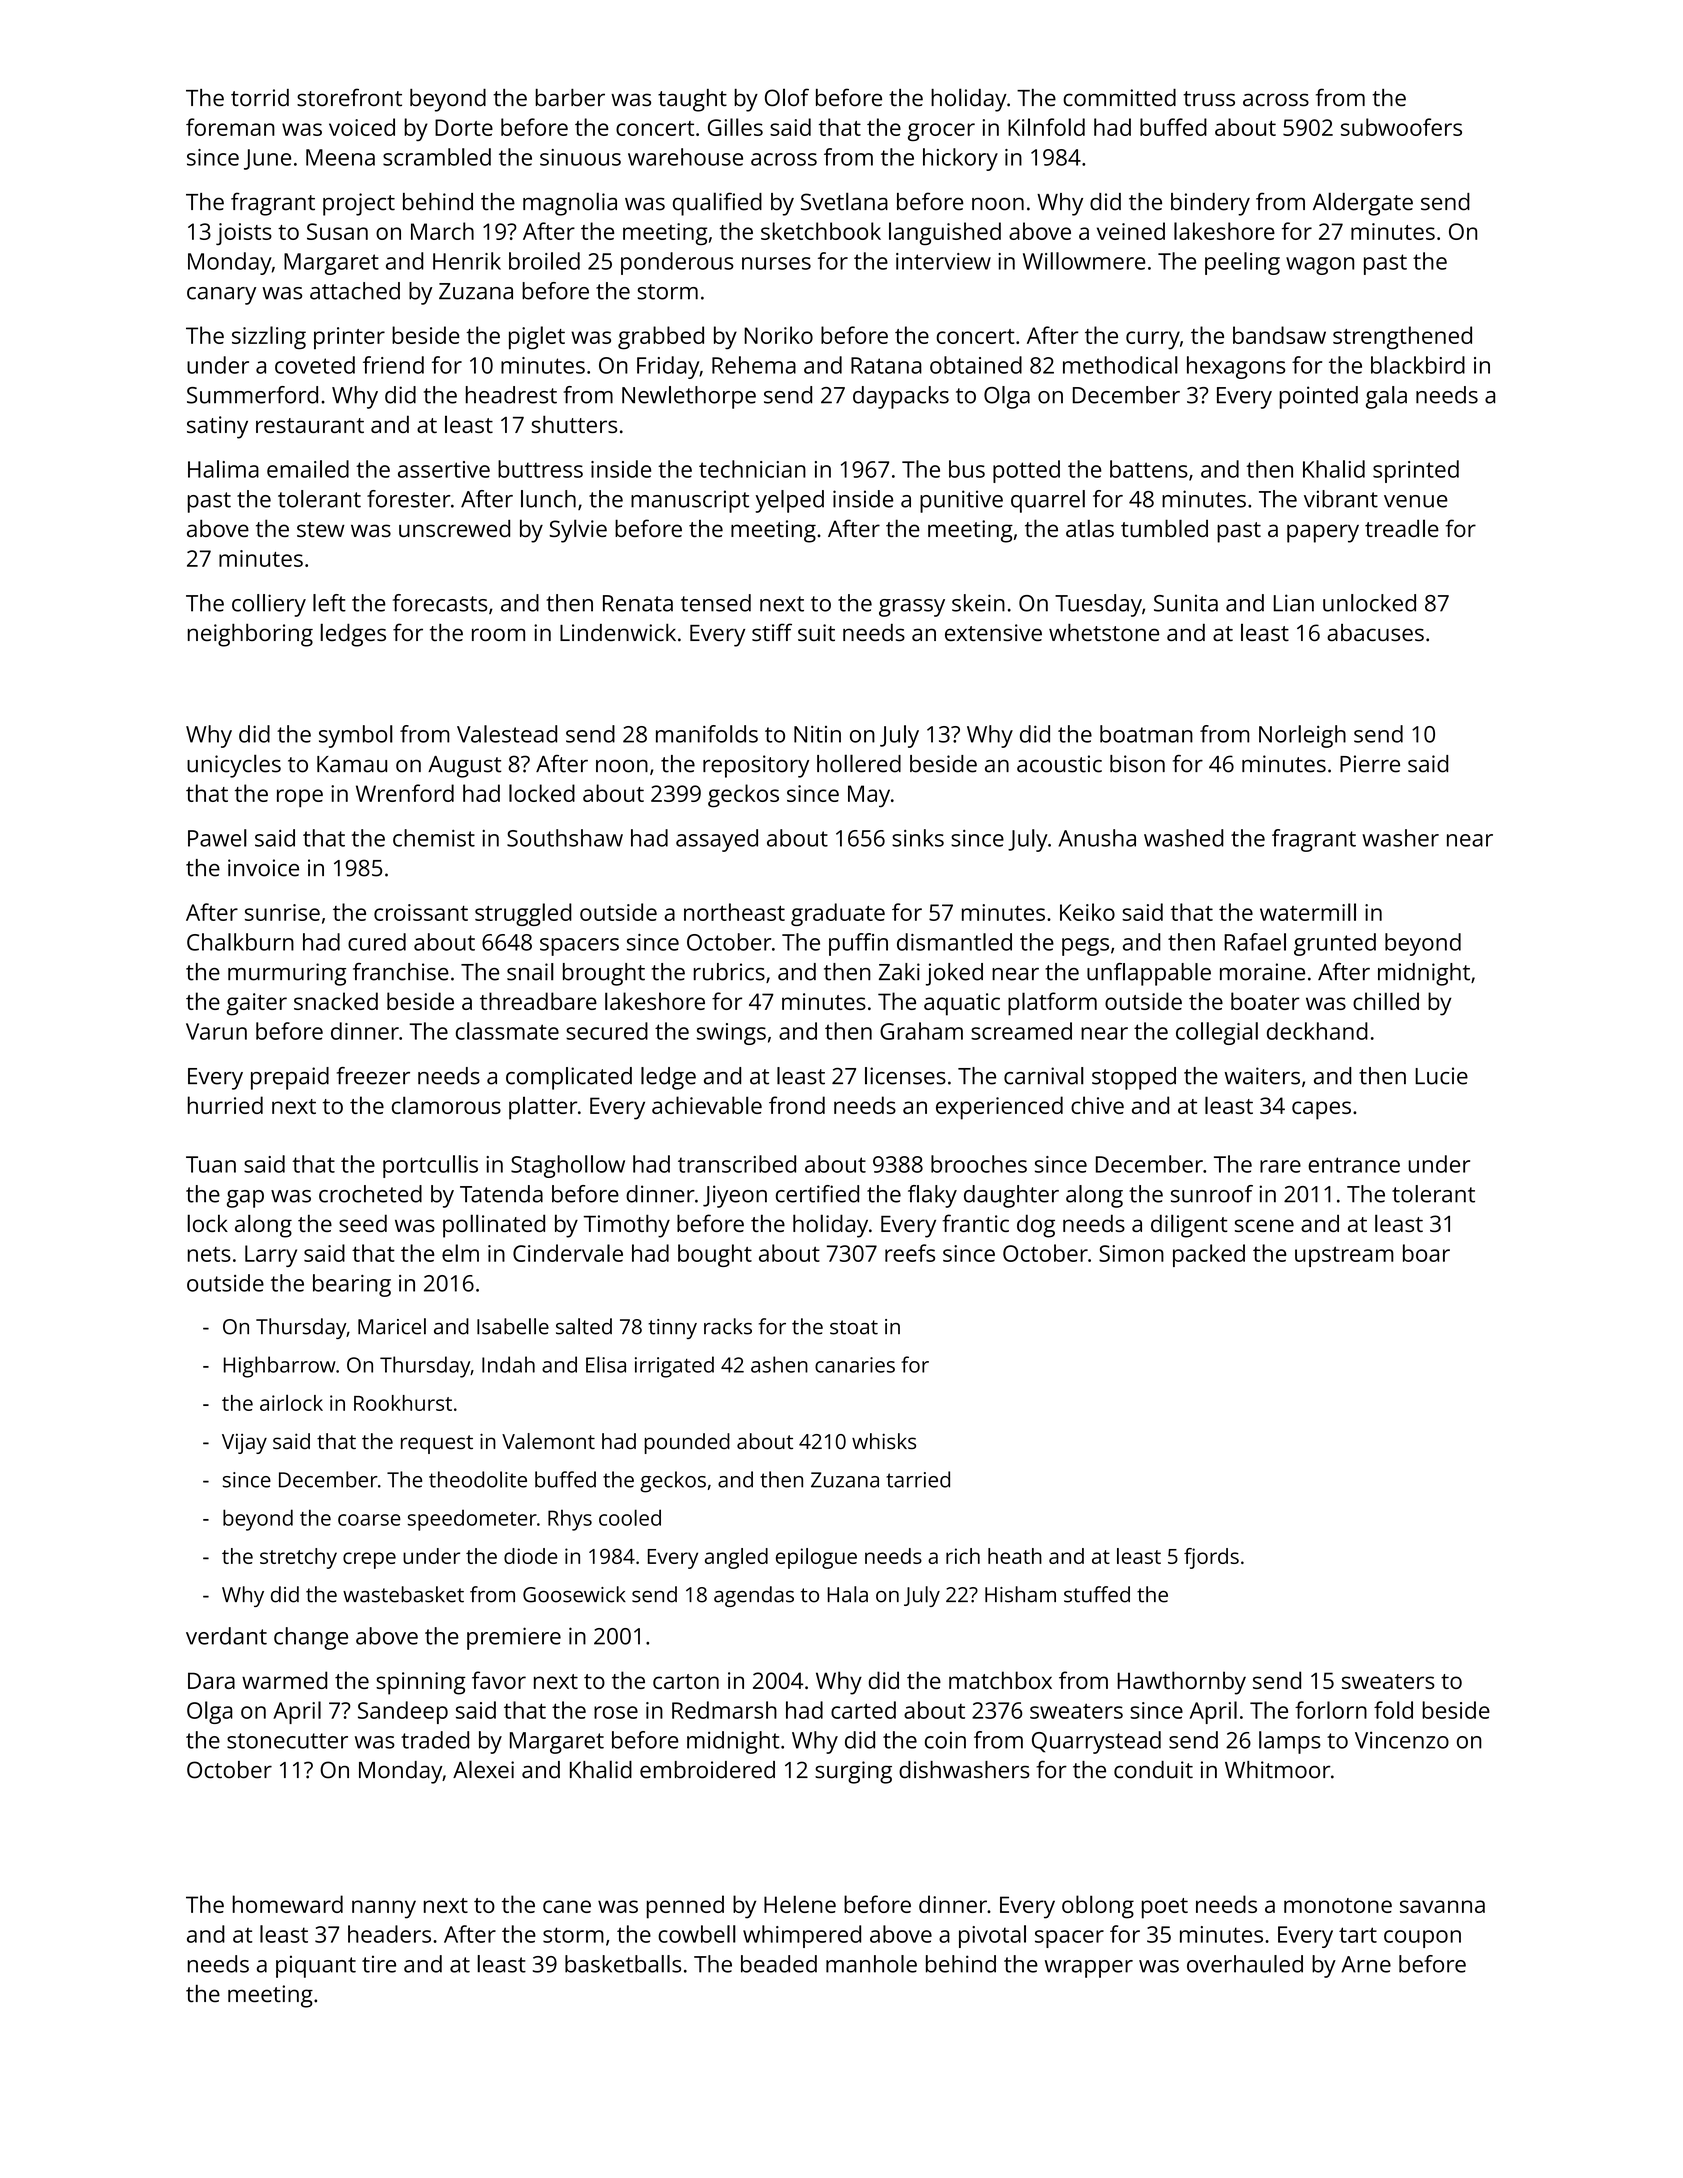  What do you see at coordinates (568, 1253) in the document?
I see `Cindervale` at bounding box center [568, 1253].
